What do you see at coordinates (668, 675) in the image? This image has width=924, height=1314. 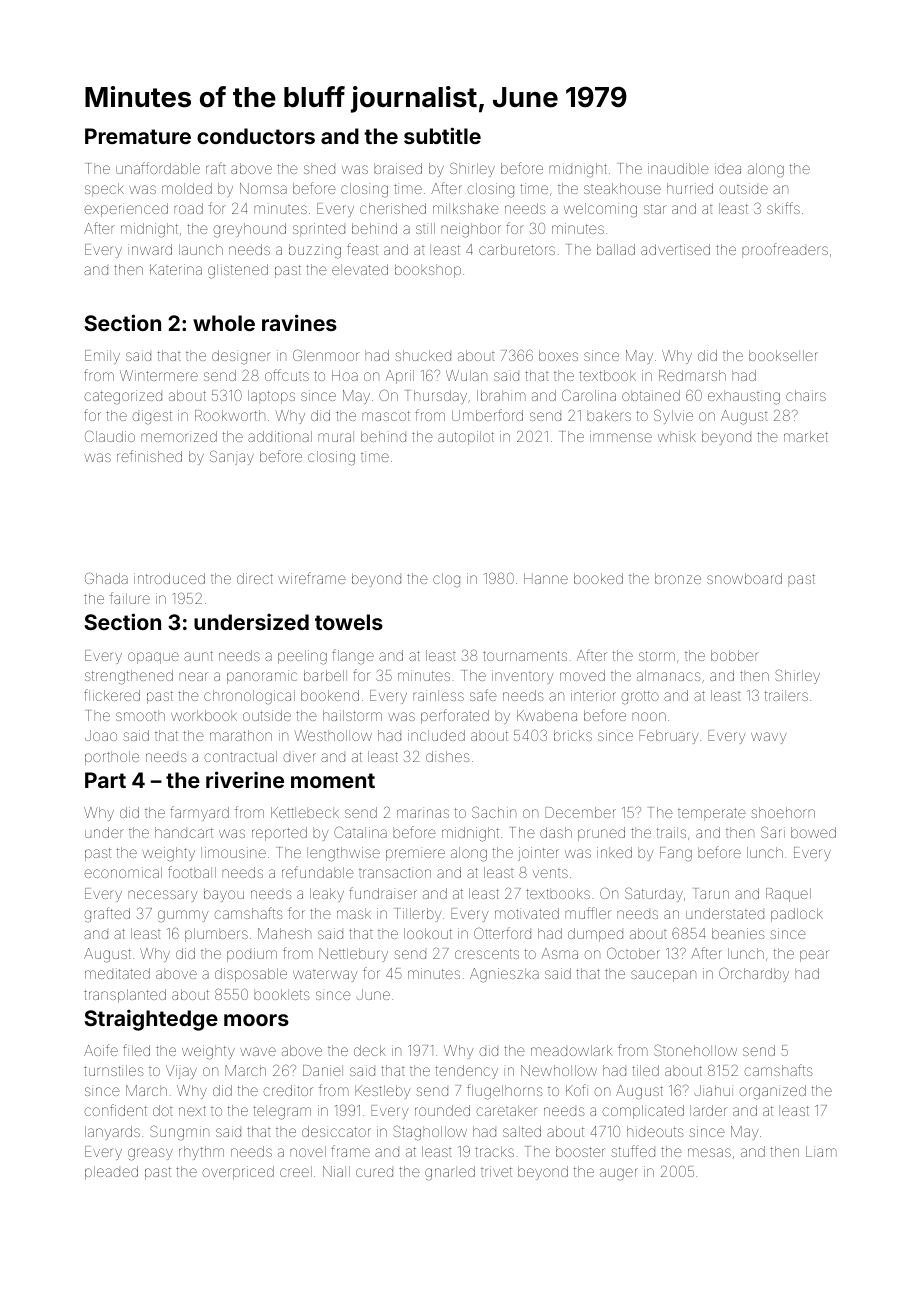 I see `almanacs` at bounding box center [668, 675].
